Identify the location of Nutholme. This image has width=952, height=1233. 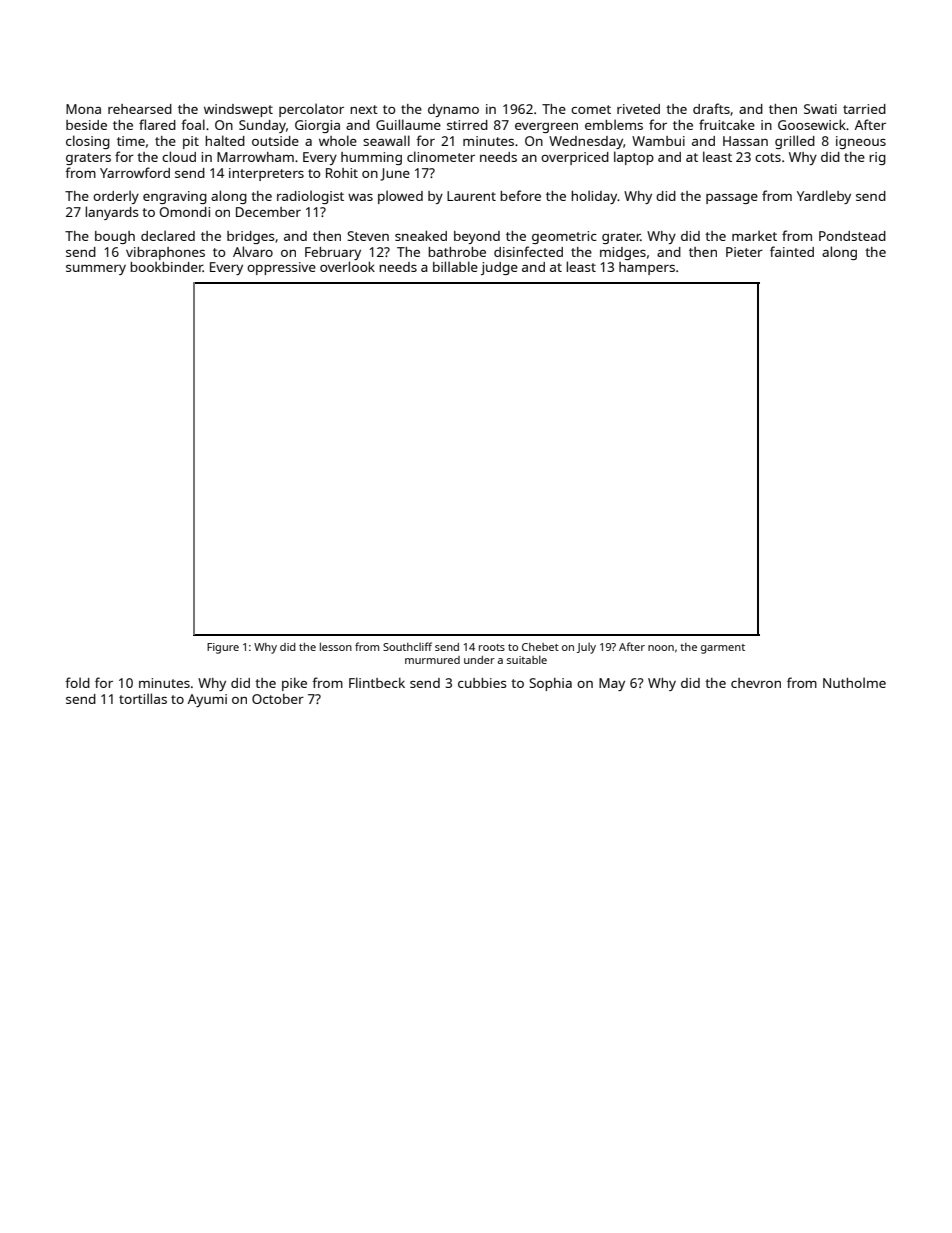
(854, 682).
